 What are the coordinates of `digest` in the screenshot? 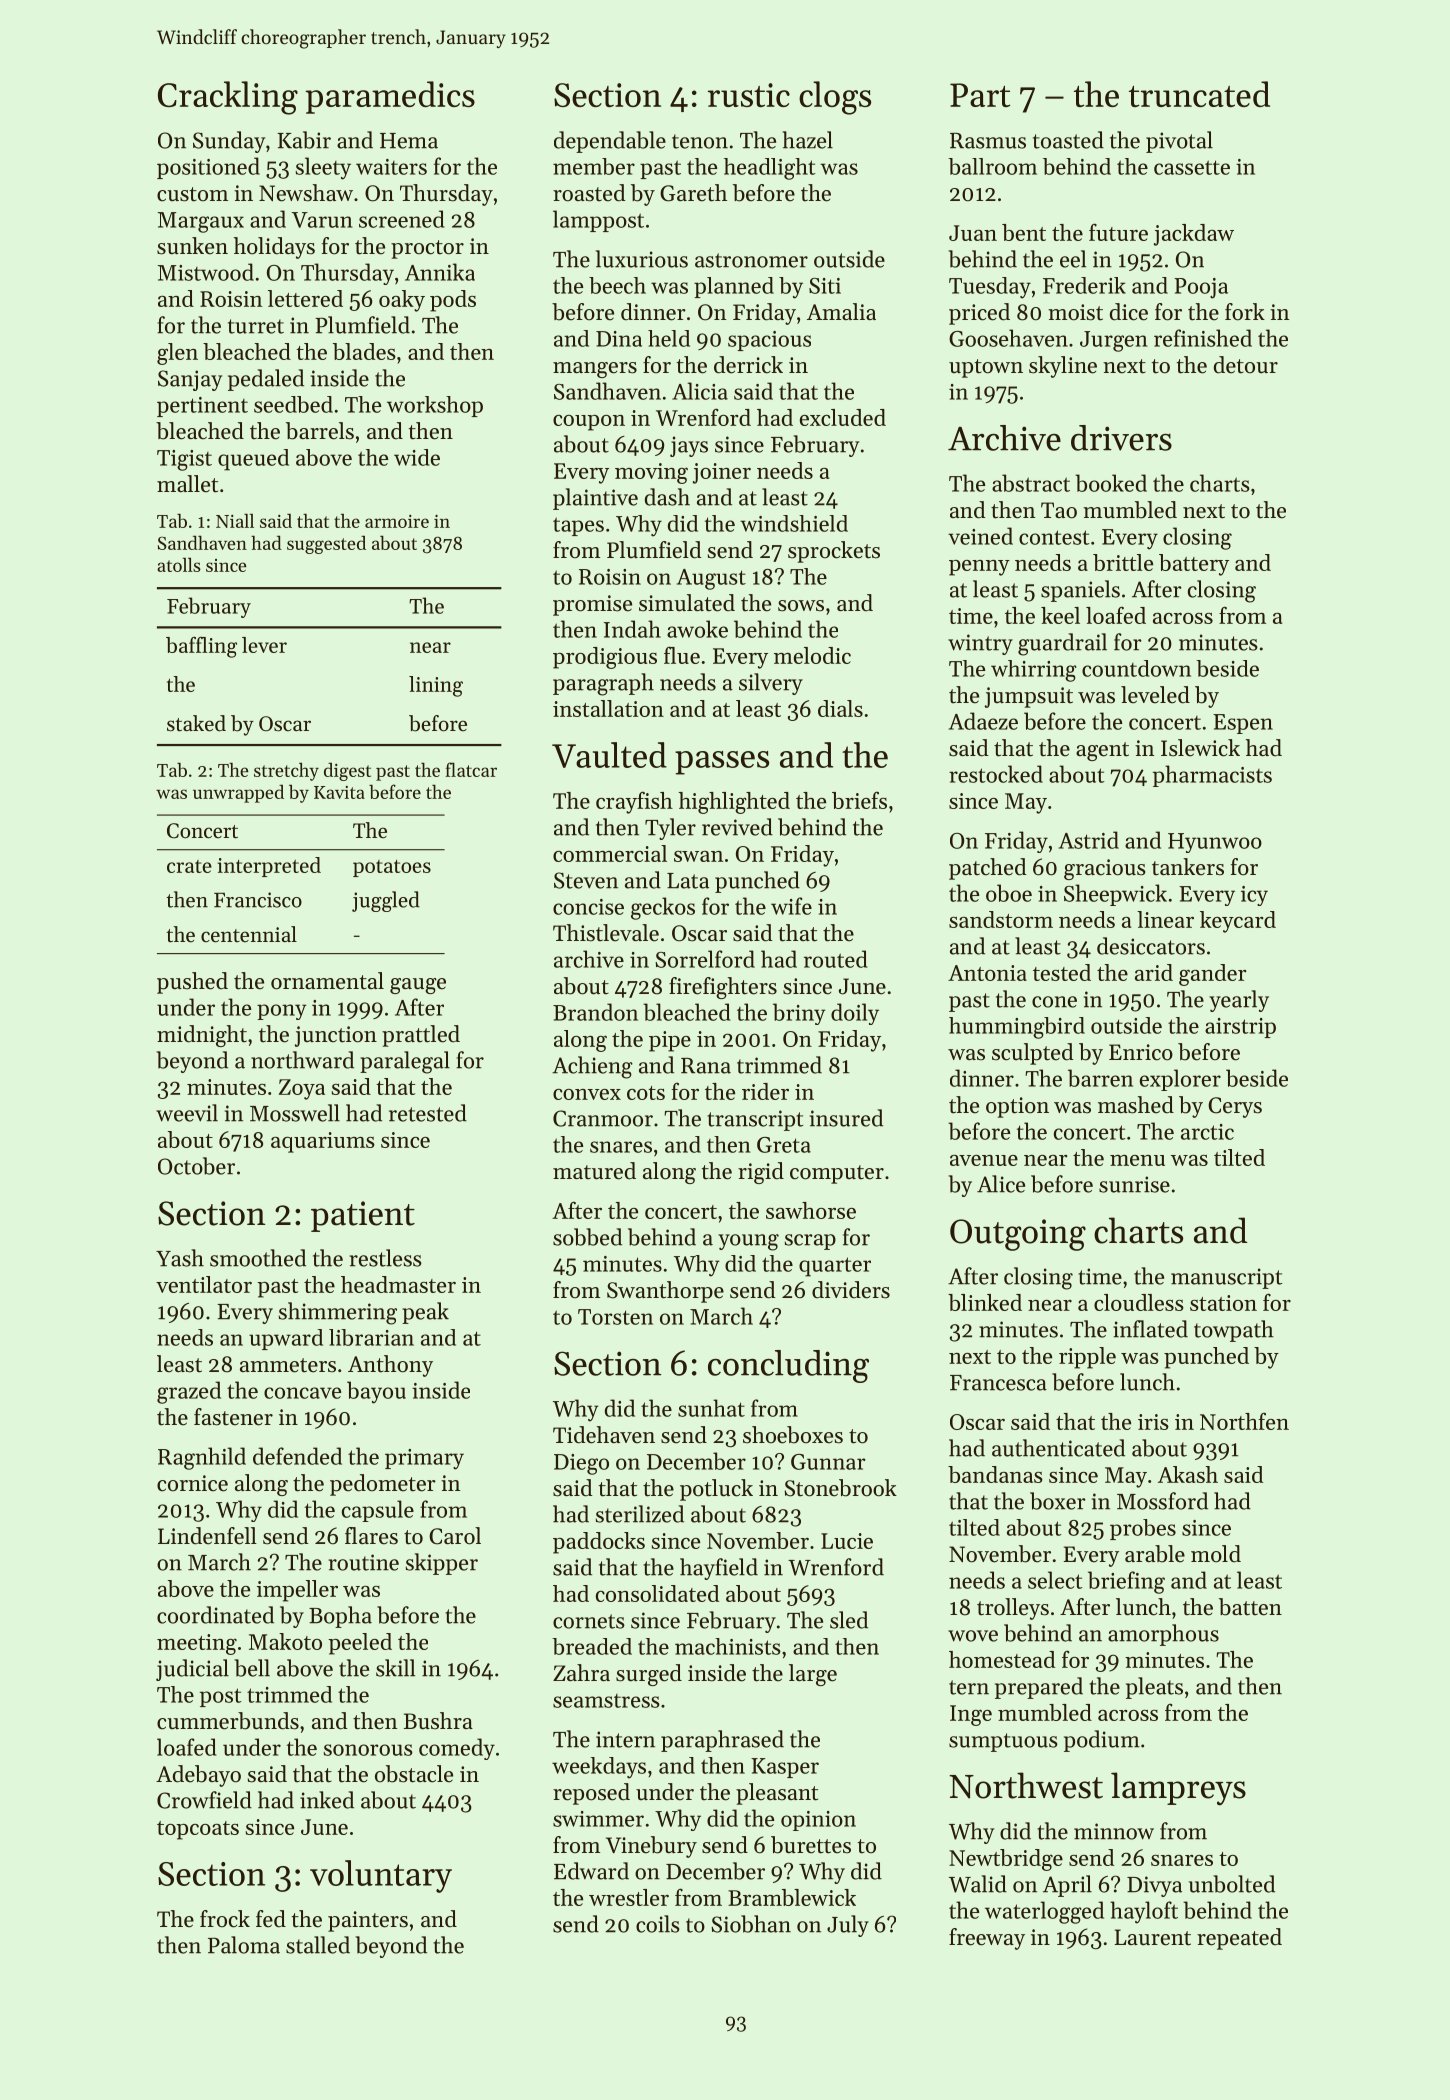 It's located at (347, 772).
